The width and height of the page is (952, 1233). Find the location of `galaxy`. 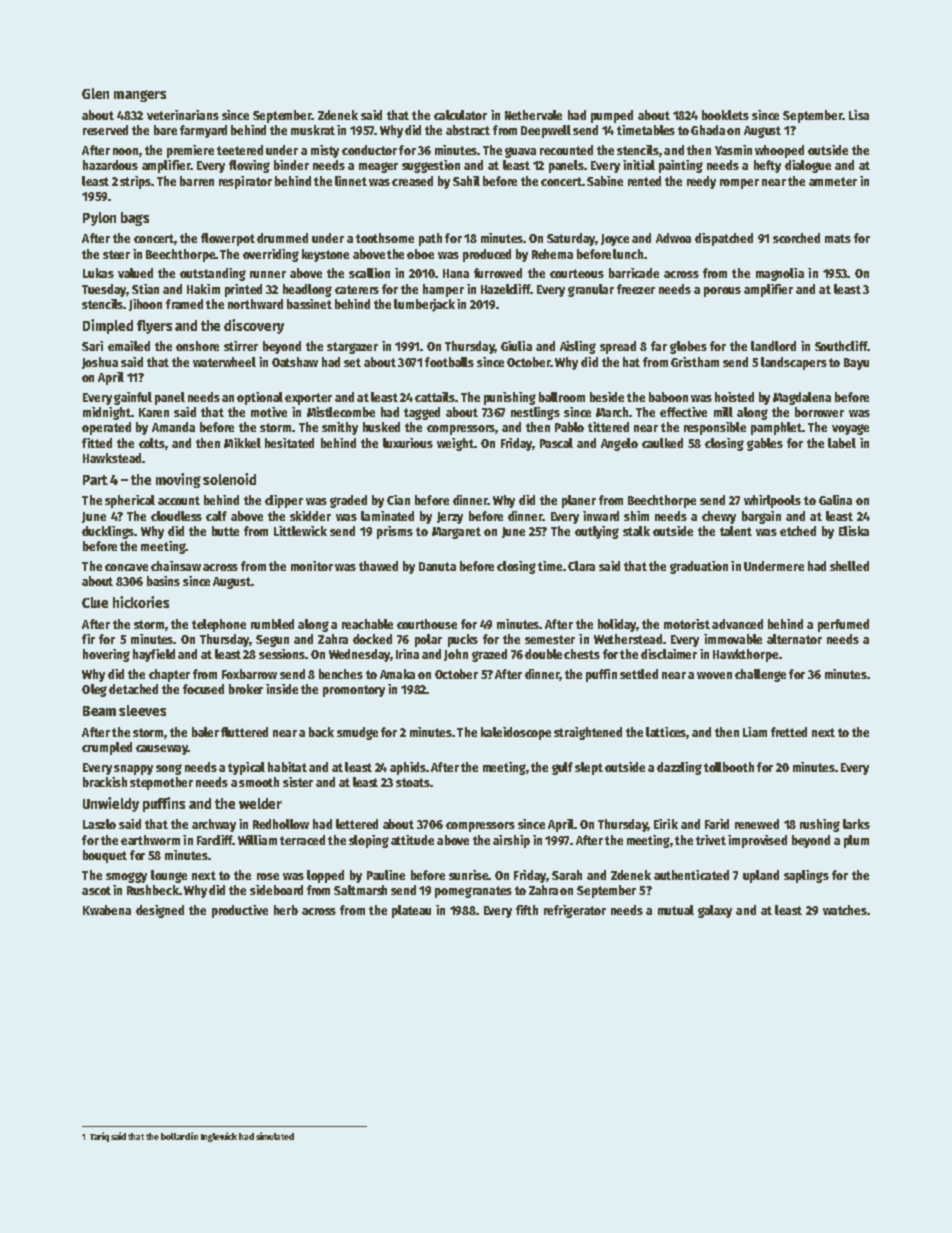

galaxy is located at coordinates (715, 911).
